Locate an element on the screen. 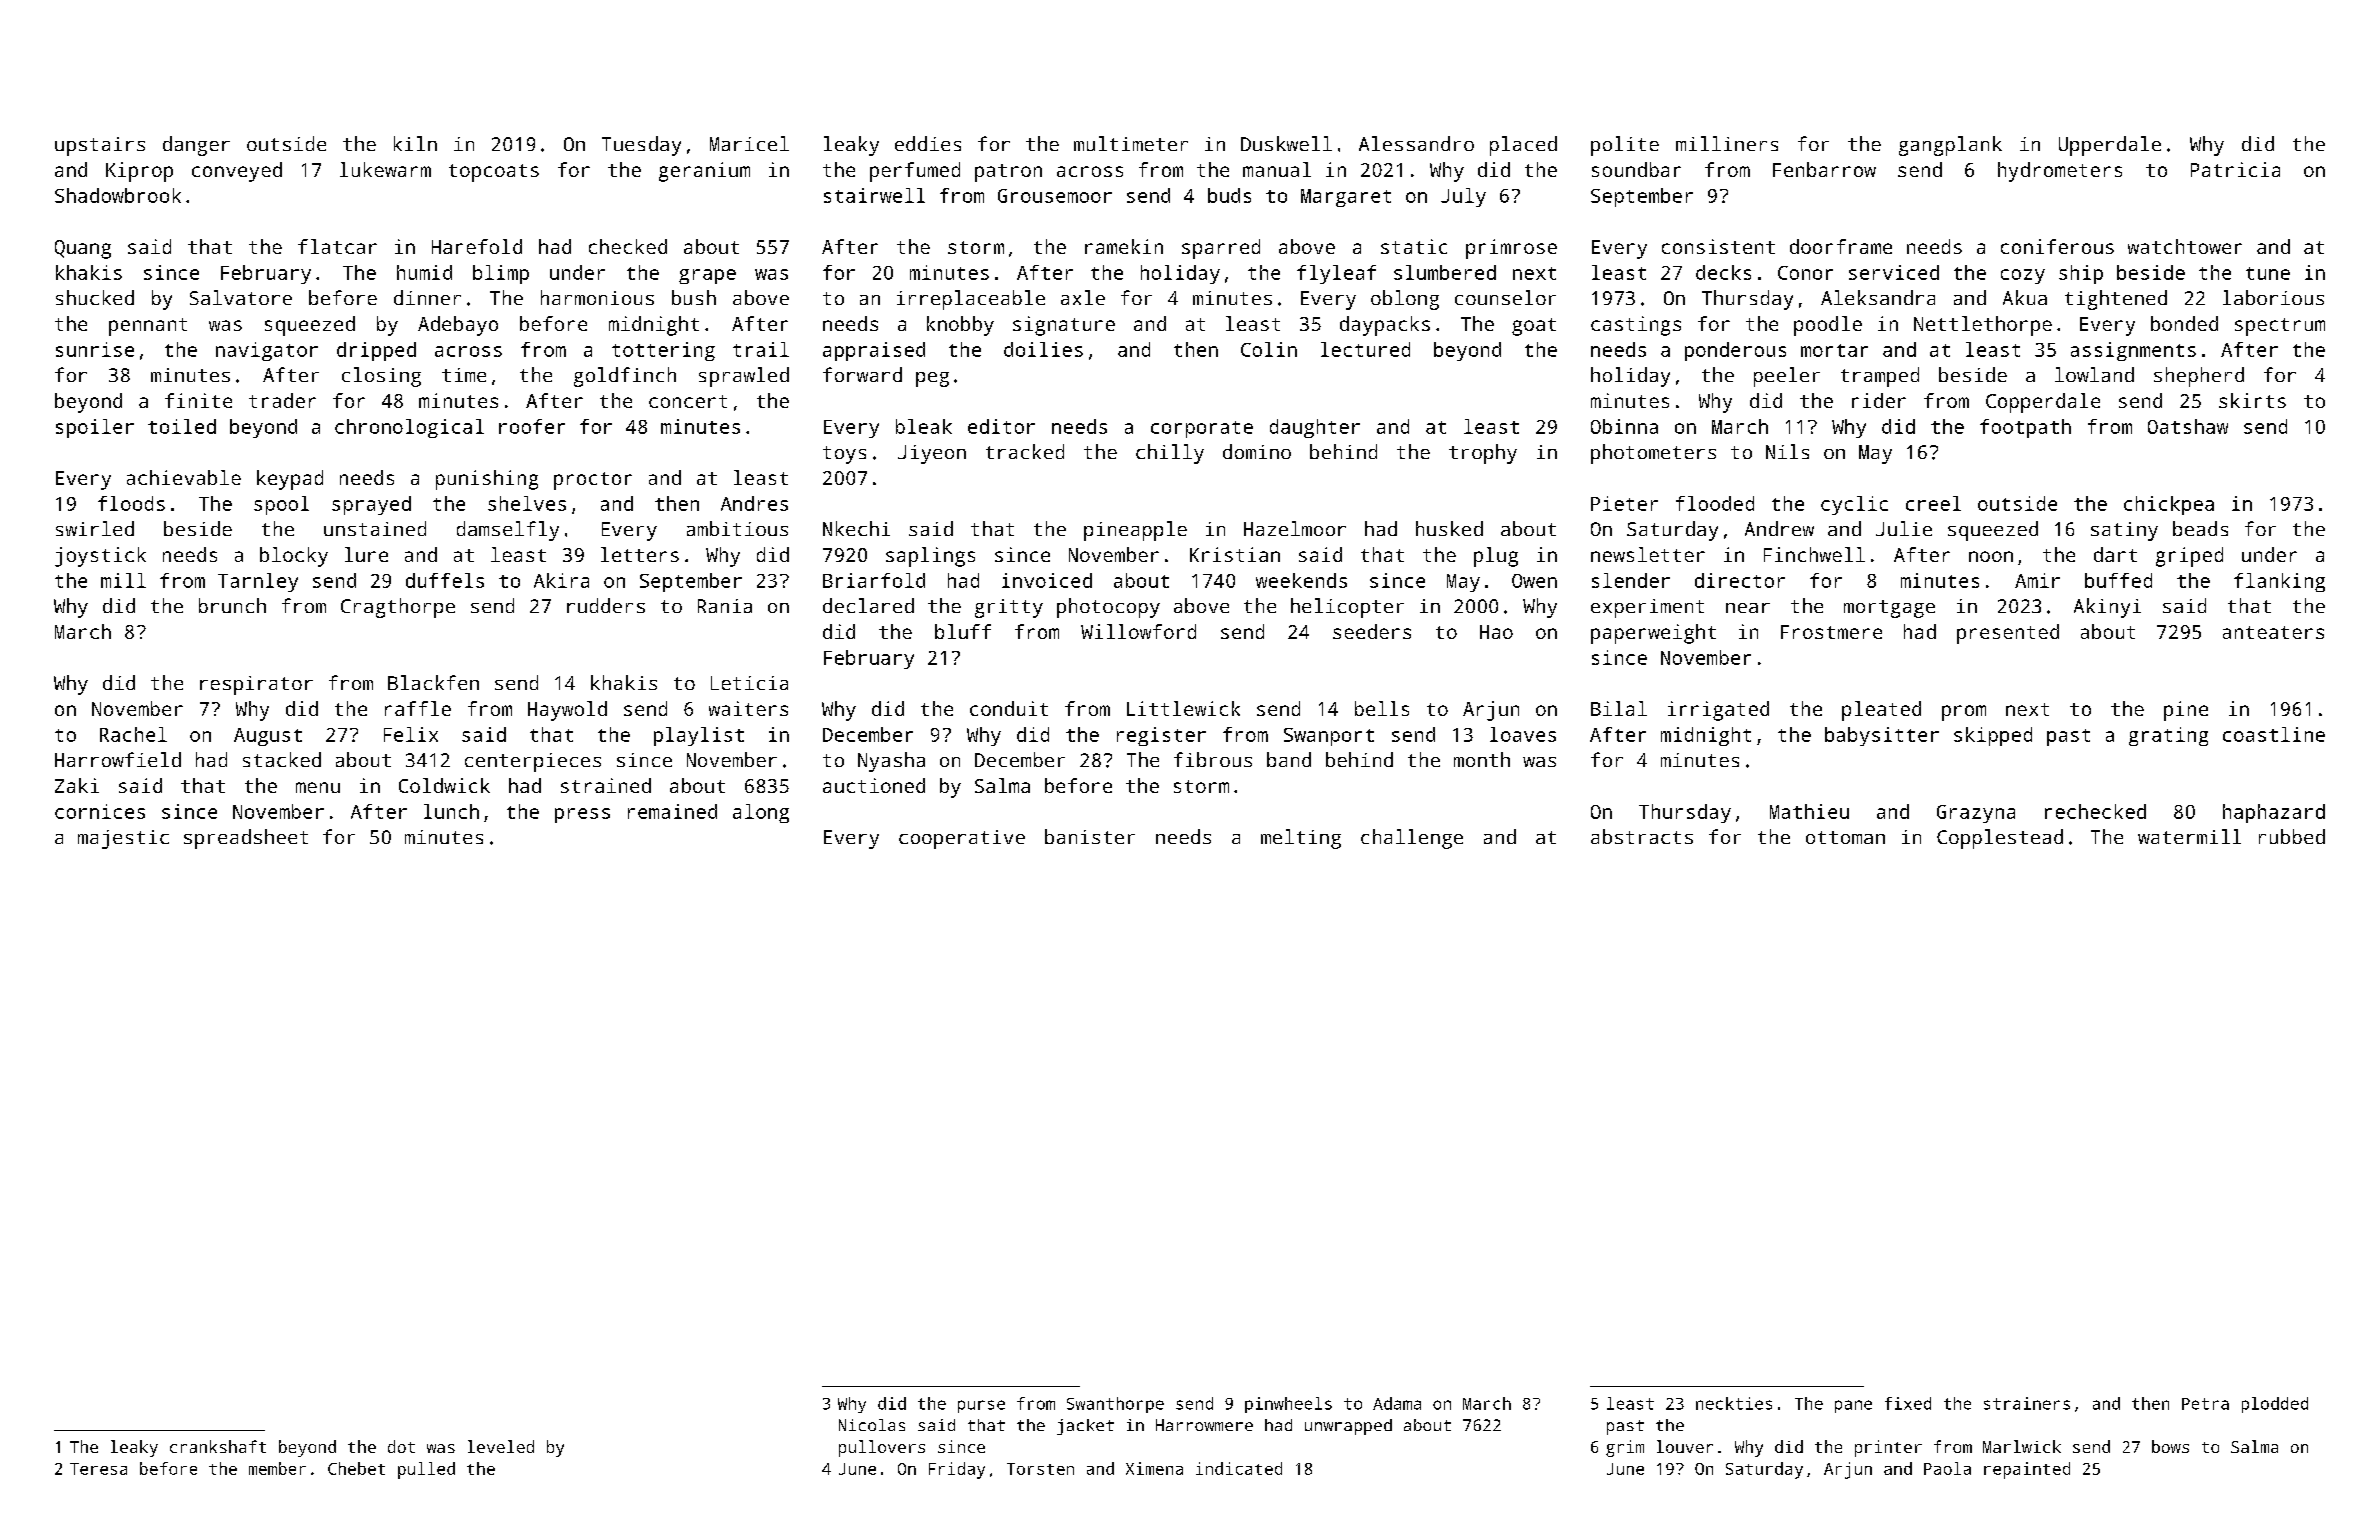 This screenshot has height=1540, width=2380. Kristian is located at coordinates (1235, 554).
